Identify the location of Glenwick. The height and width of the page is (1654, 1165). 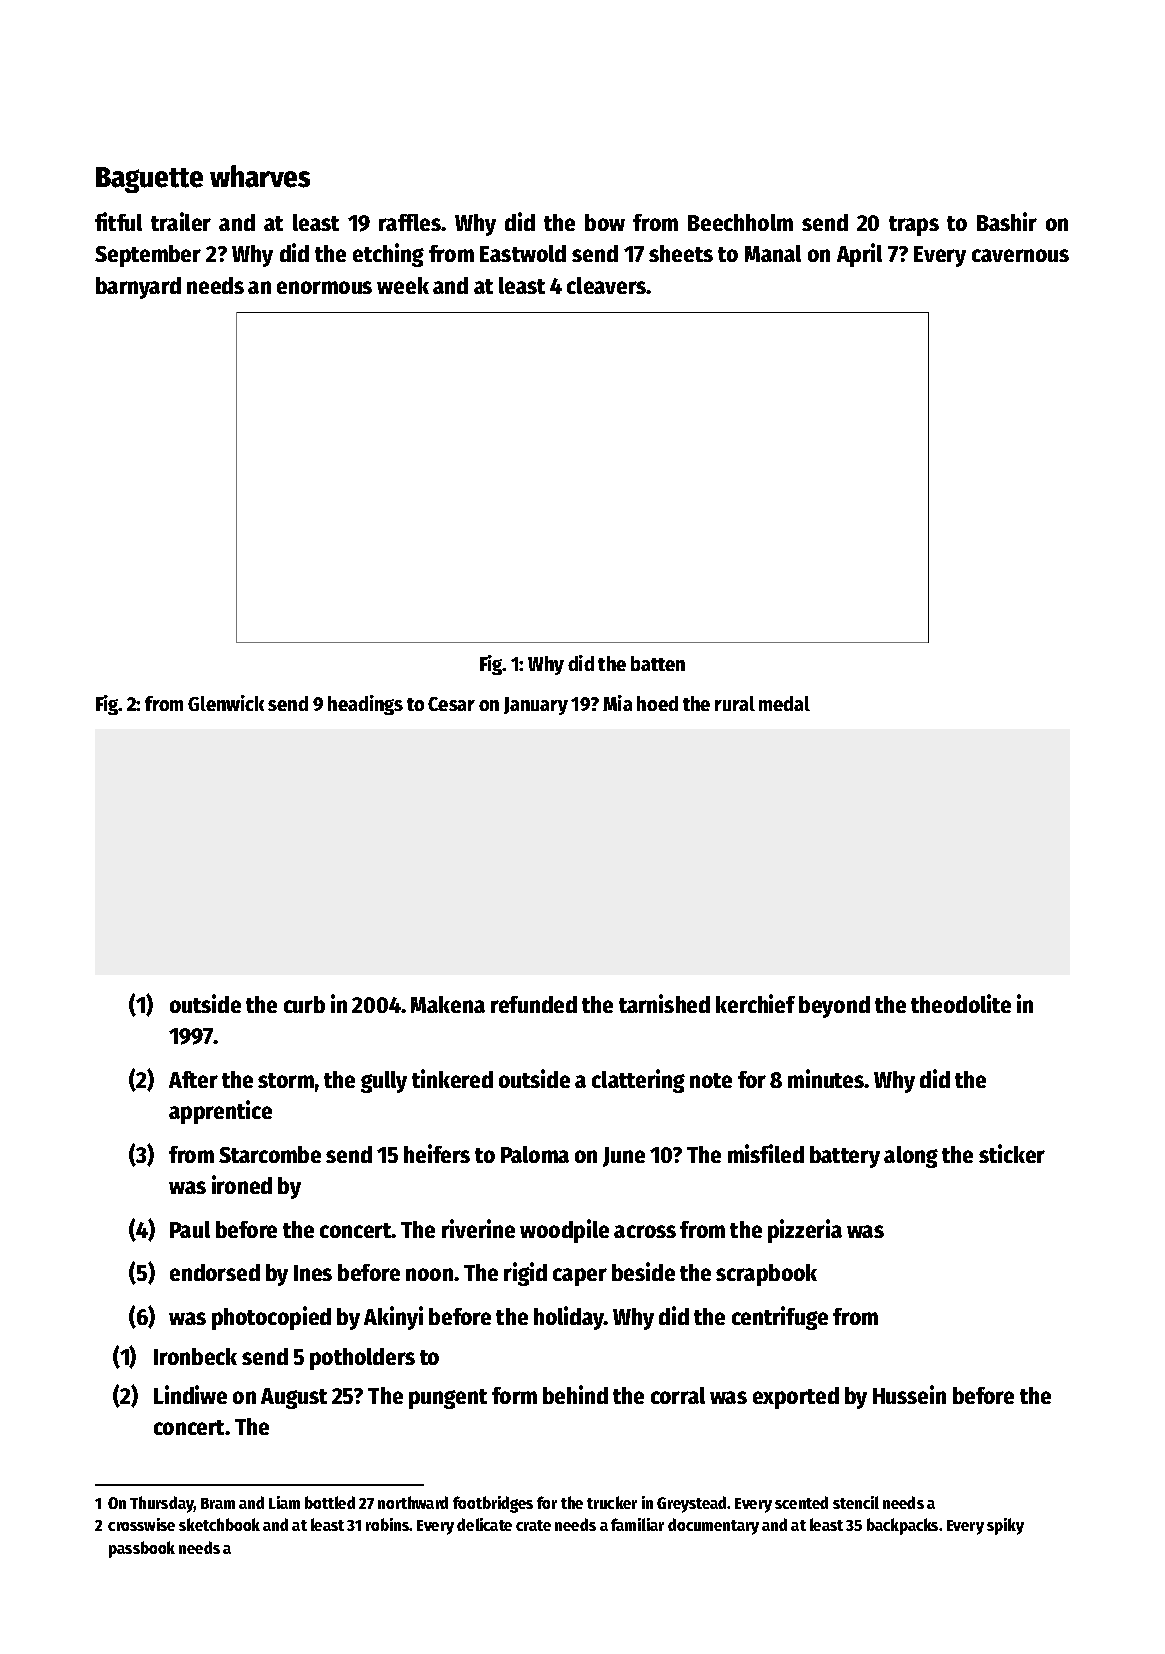
(226, 703).
